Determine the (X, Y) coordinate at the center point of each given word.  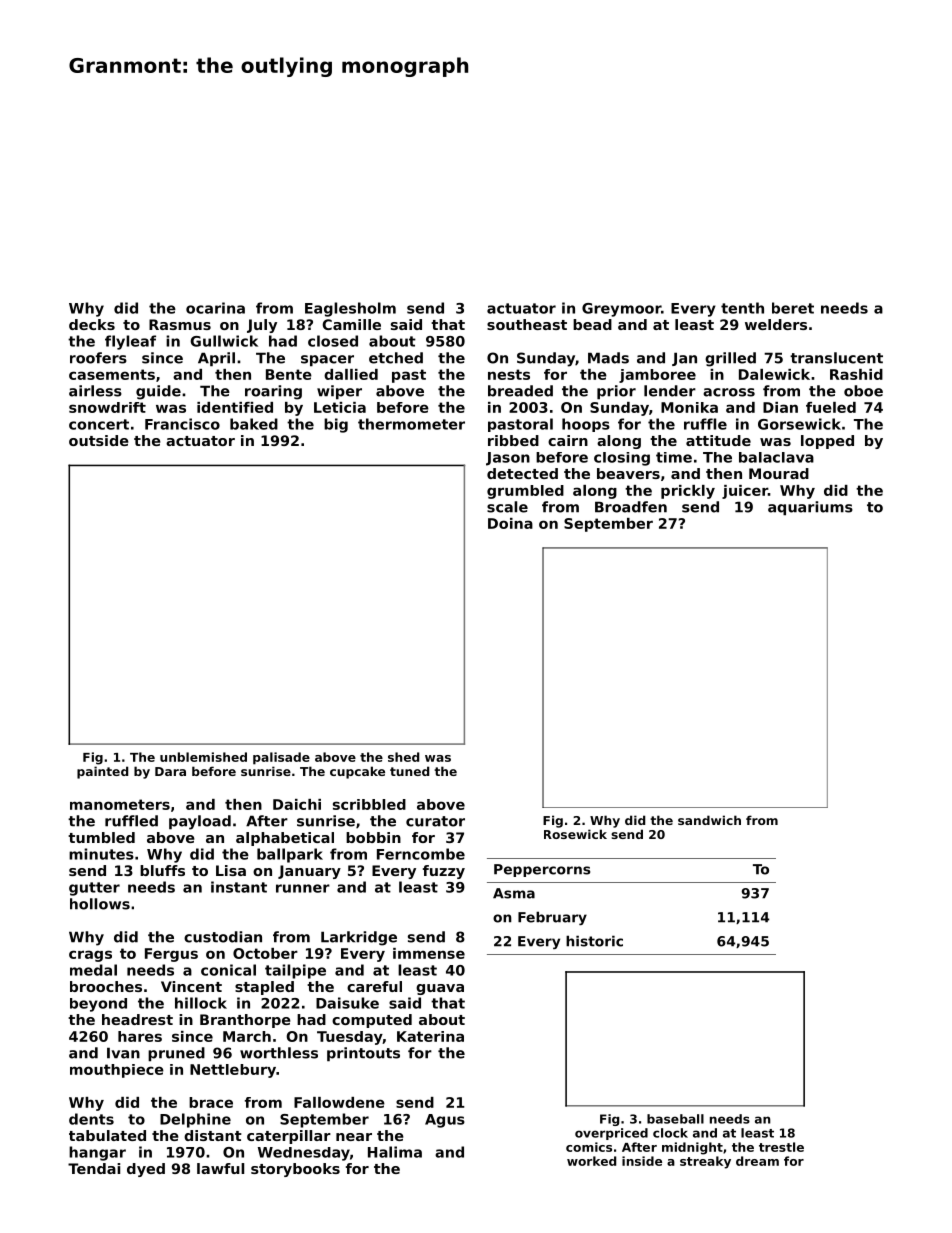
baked (254, 424)
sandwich (709, 820)
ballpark (290, 855)
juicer (745, 492)
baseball (675, 1119)
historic (594, 941)
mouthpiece (117, 1071)
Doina (510, 523)
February (552, 918)
